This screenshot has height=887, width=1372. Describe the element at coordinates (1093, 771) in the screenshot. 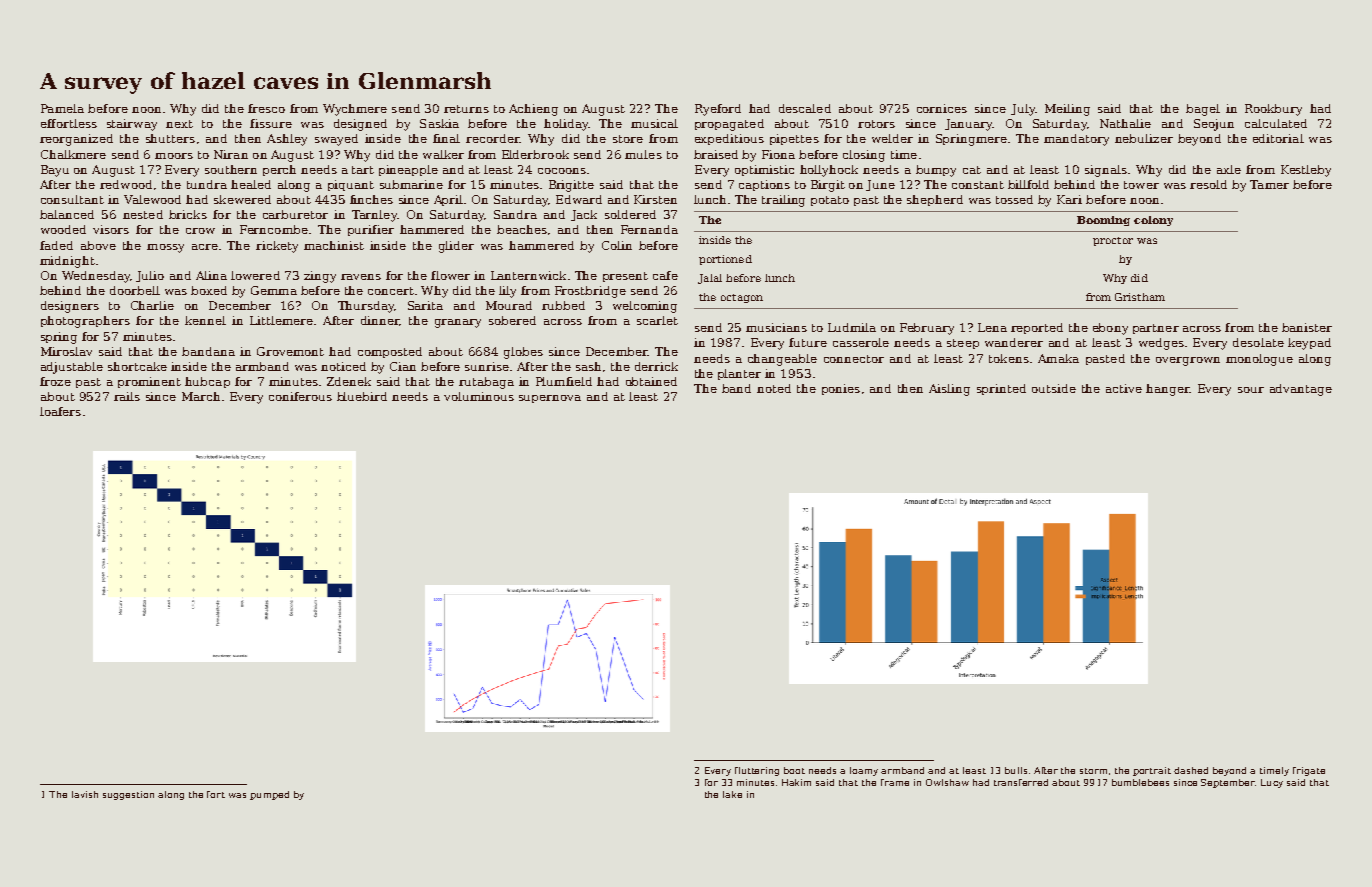

I see `storm` at that location.
